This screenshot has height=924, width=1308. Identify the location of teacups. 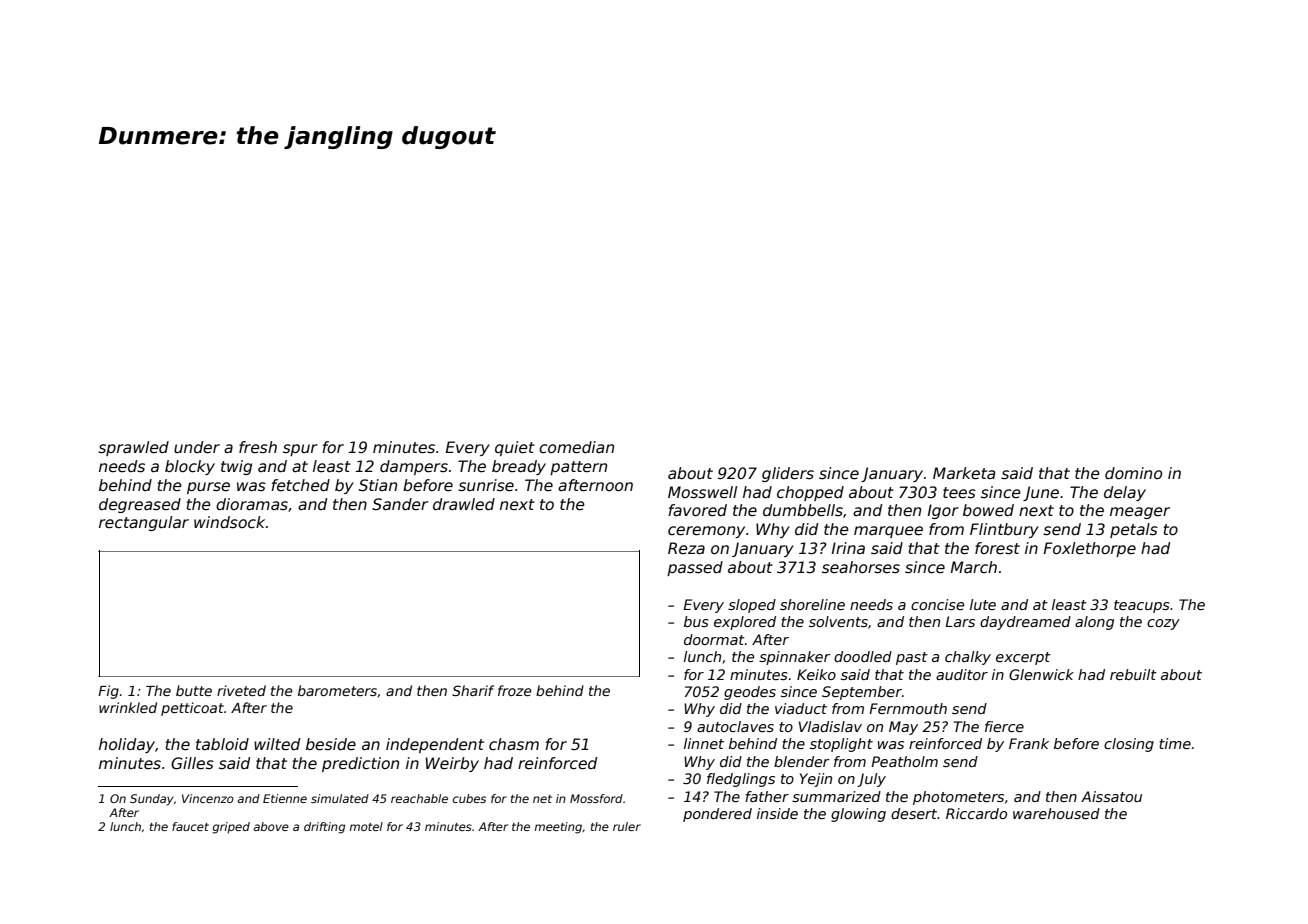
(1142, 606).
